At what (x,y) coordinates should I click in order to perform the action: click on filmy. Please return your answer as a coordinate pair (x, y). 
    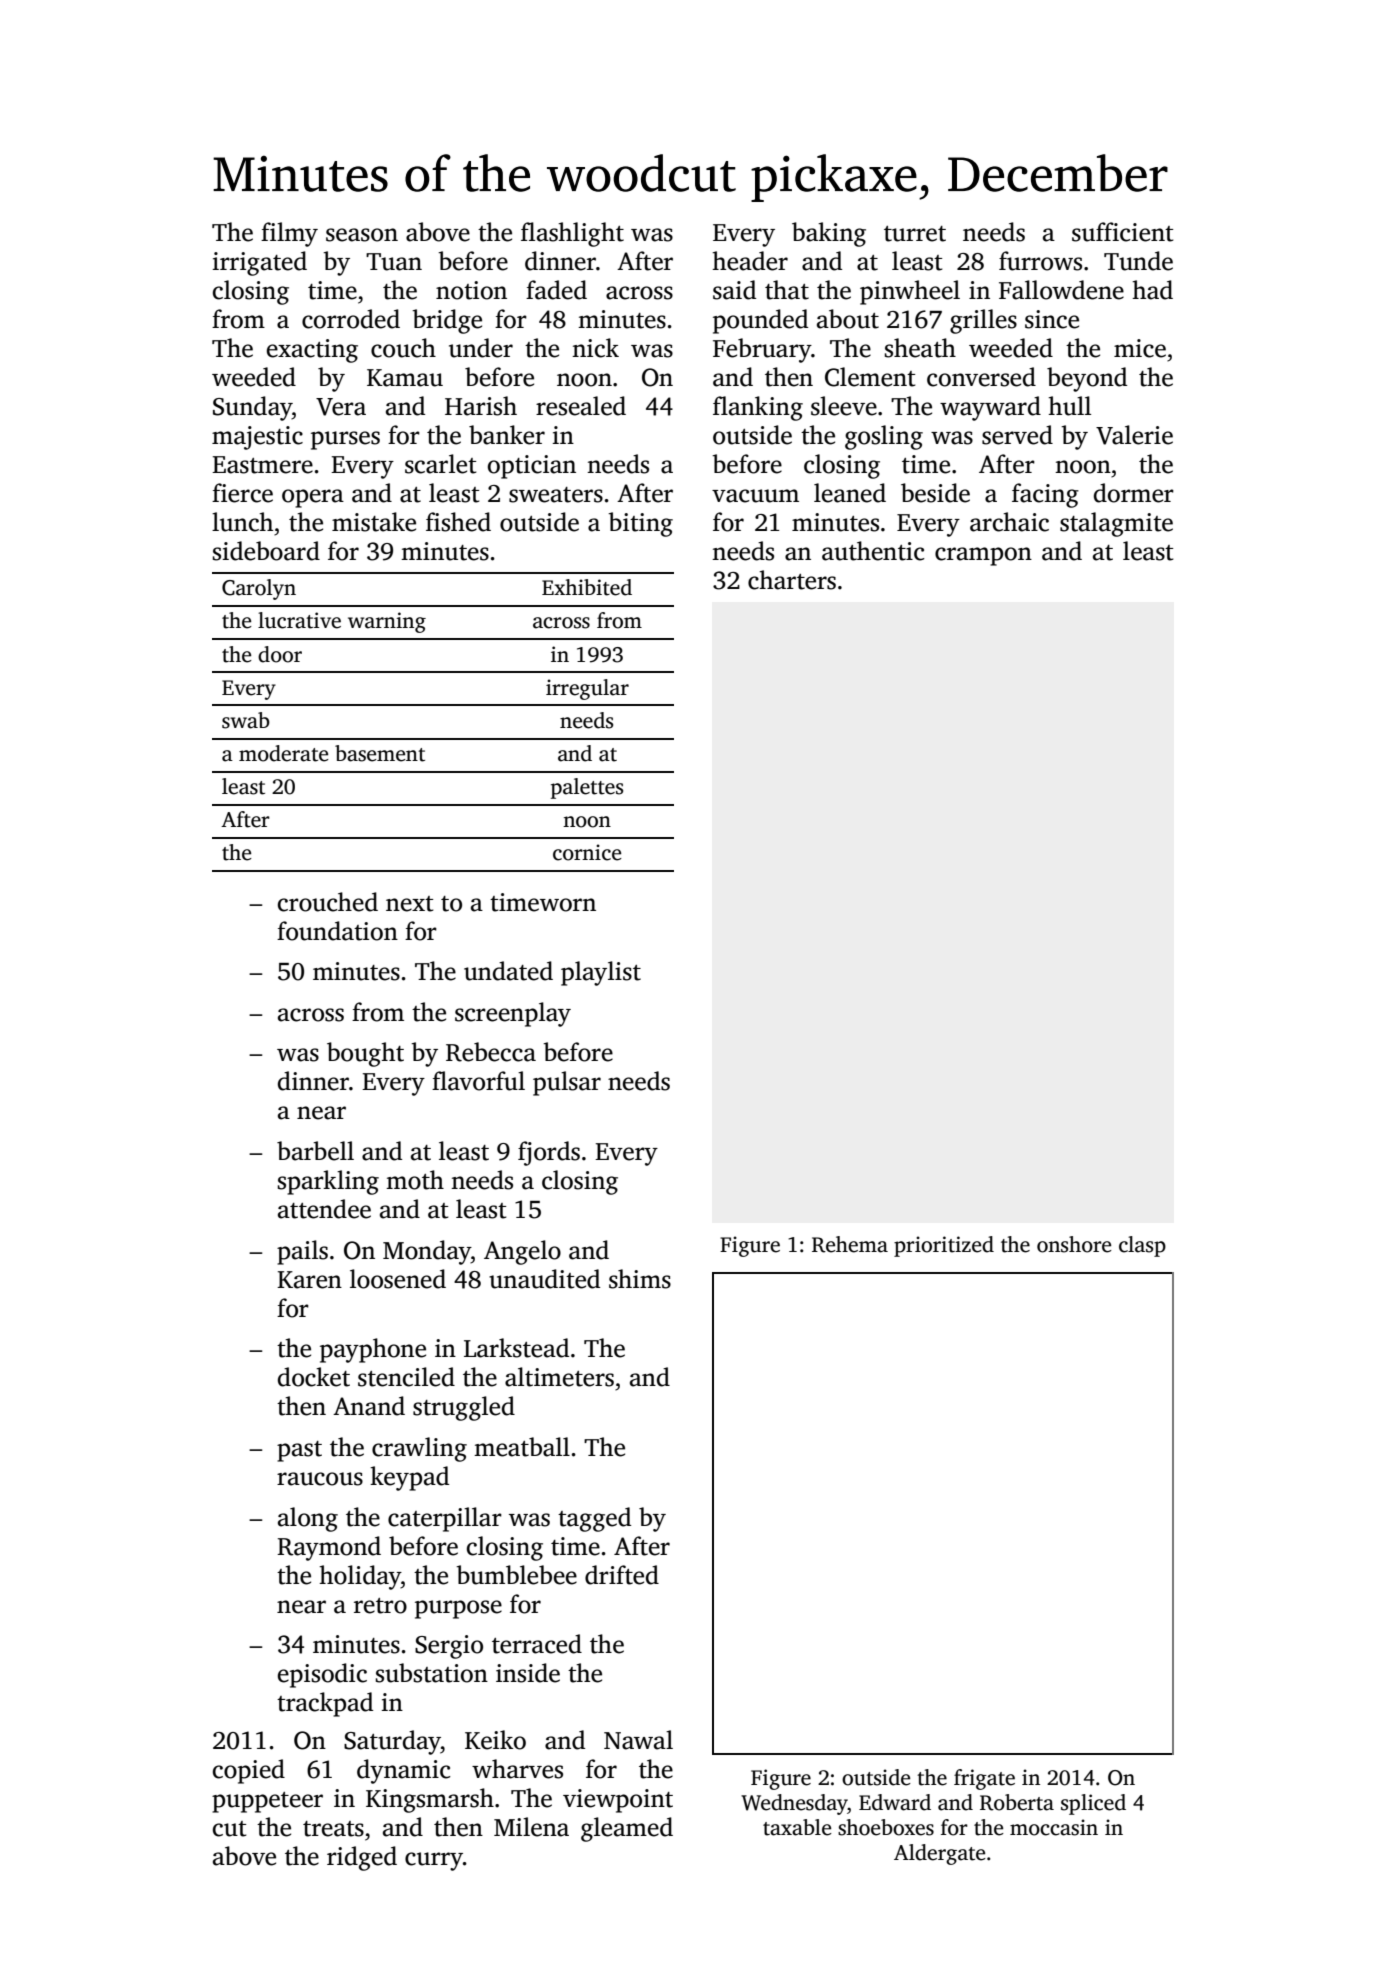
    Looking at the image, I should click on (289, 234).
